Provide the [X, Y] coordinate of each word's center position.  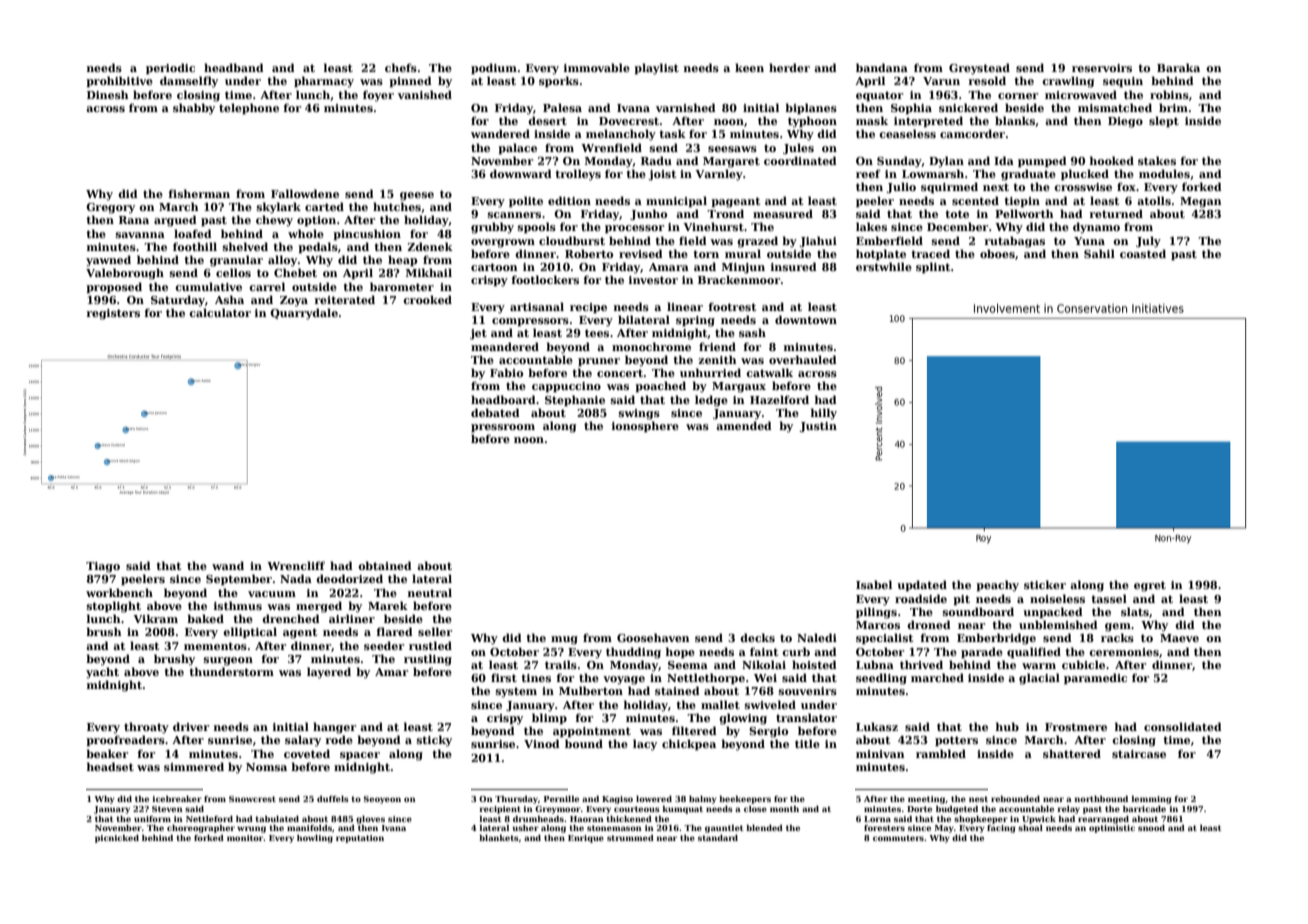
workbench [119, 592]
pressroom [503, 428]
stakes [1157, 160]
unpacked [1053, 612]
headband [234, 67]
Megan [1201, 202]
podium [494, 68]
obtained [385, 565]
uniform [152, 819]
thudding [633, 653]
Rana [134, 220]
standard [718, 837]
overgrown [503, 243]
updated [922, 585]
